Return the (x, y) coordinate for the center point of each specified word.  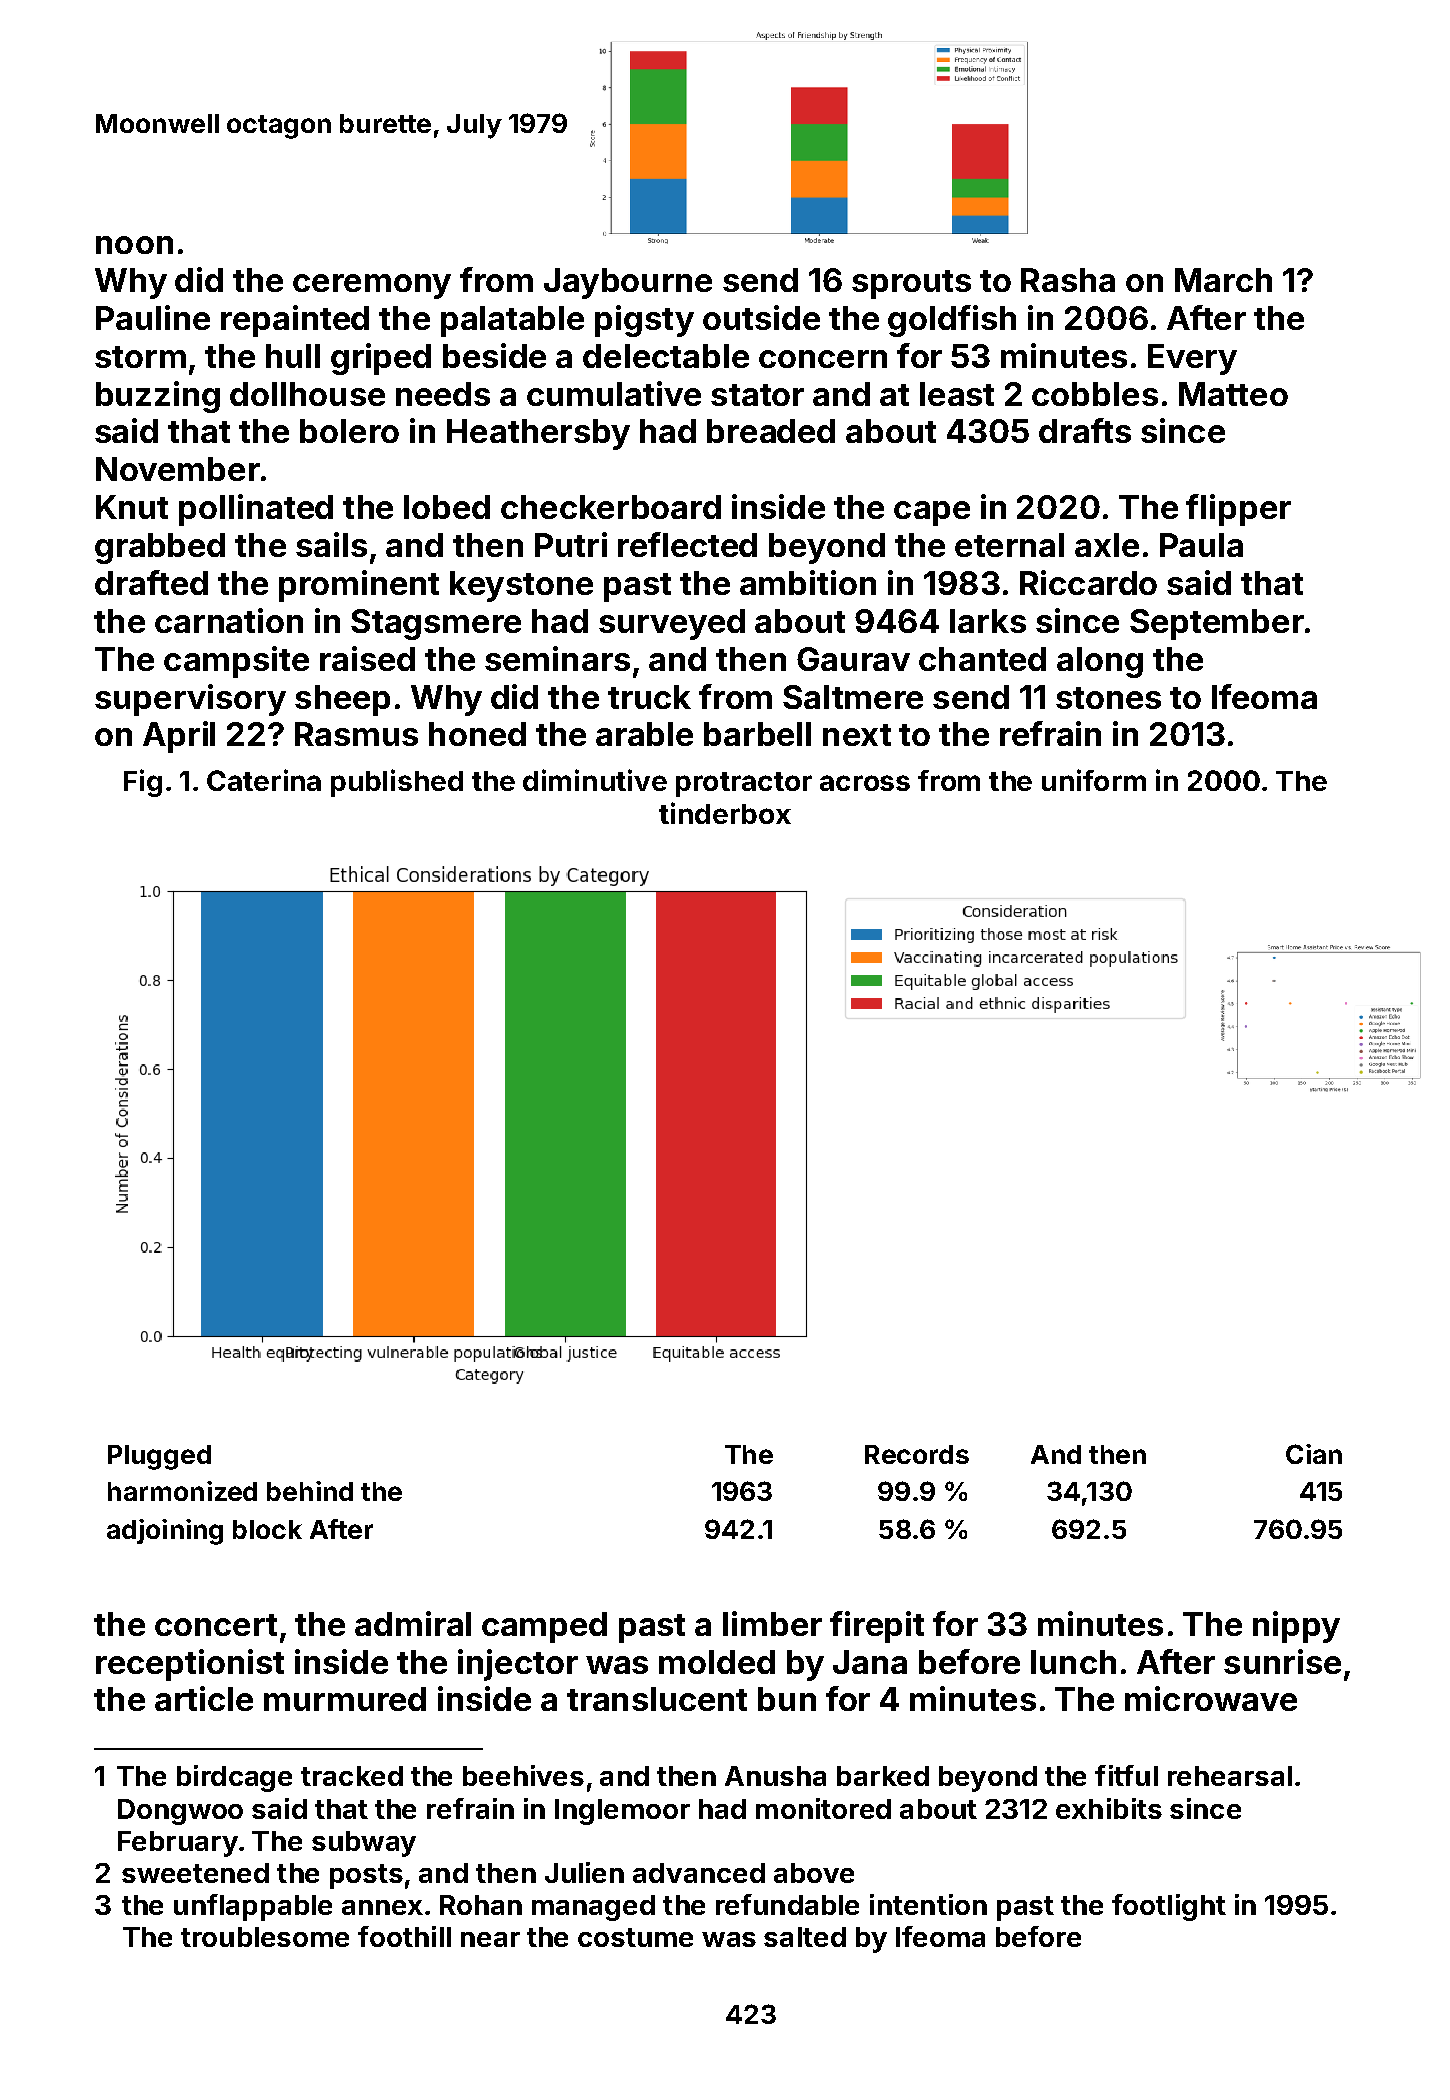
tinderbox (725, 813)
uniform (1094, 780)
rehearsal (1230, 1776)
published (397, 783)
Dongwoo (180, 1812)
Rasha (1068, 280)
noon (134, 245)
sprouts (911, 284)
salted (805, 1937)
